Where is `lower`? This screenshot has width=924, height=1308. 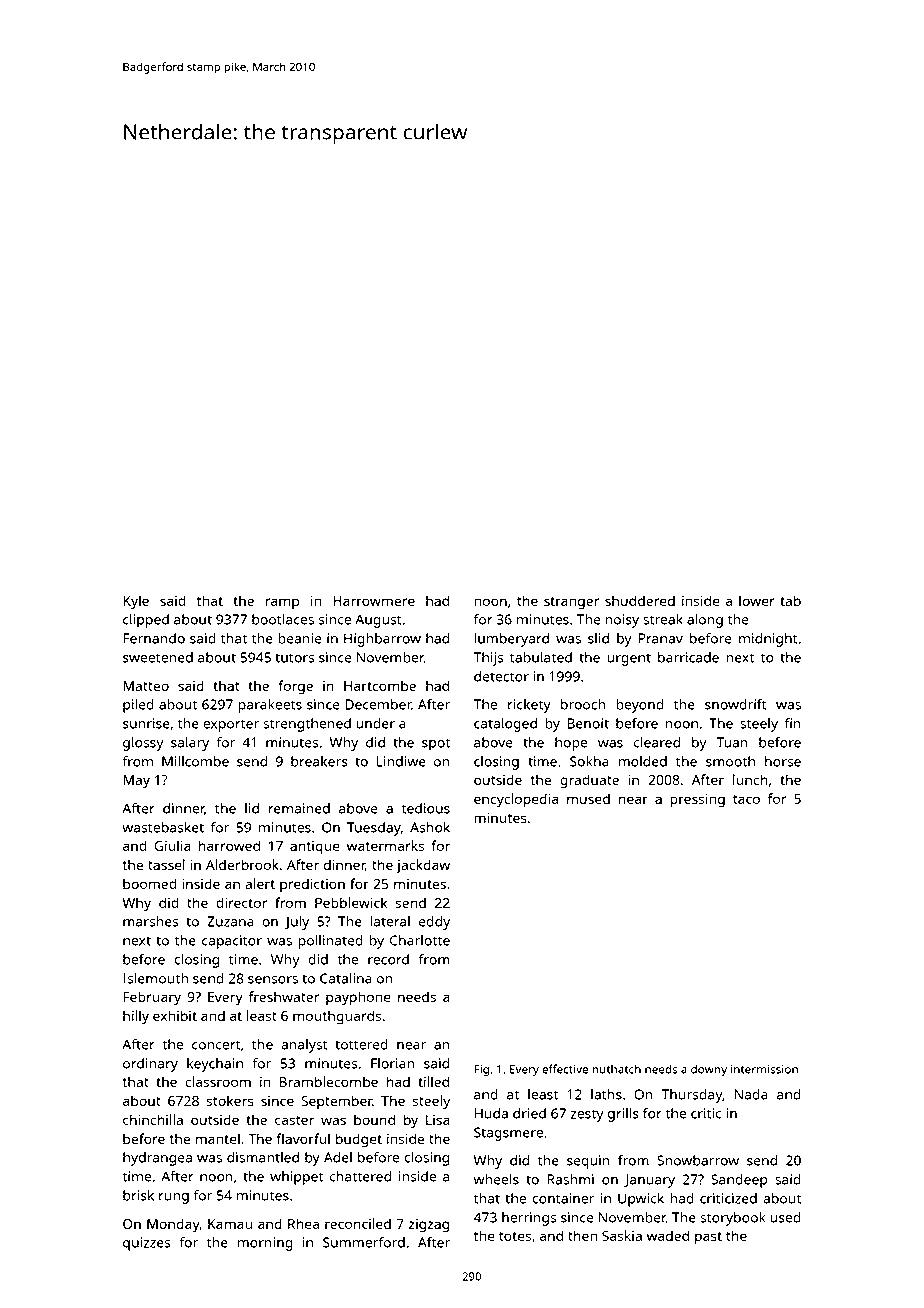
lower is located at coordinates (757, 600).
